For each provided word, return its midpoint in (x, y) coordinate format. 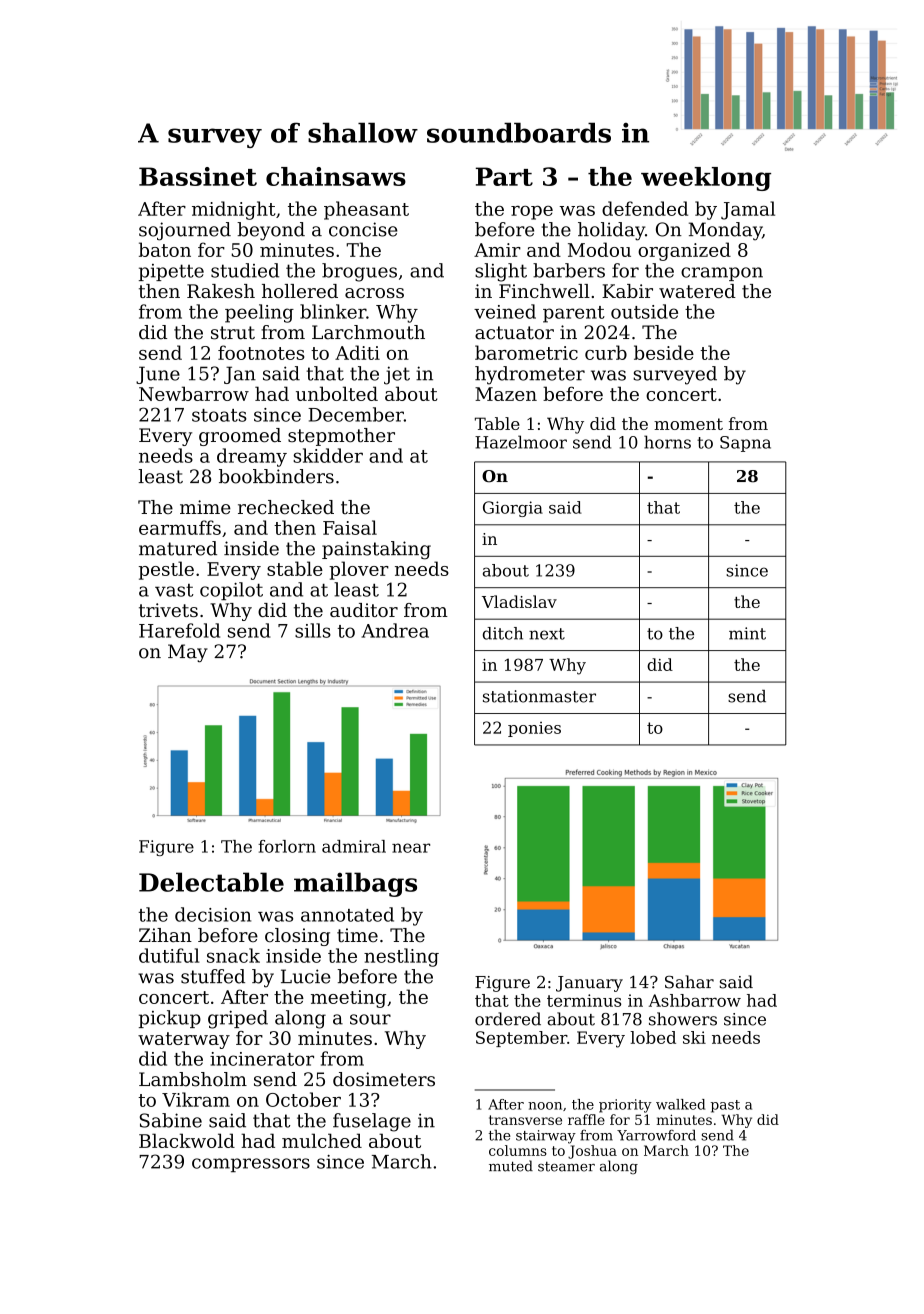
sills (313, 630)
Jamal (748, 210)
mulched (322, 1140)
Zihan (165, 935)
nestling (401, 957)
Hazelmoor (521, 442)
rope (532, 213)
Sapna (745, 444)
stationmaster (539, 696)
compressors (251, 1165)
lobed (653, 1037)
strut (233, 333)
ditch (503, 633)
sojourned (185, 231)
